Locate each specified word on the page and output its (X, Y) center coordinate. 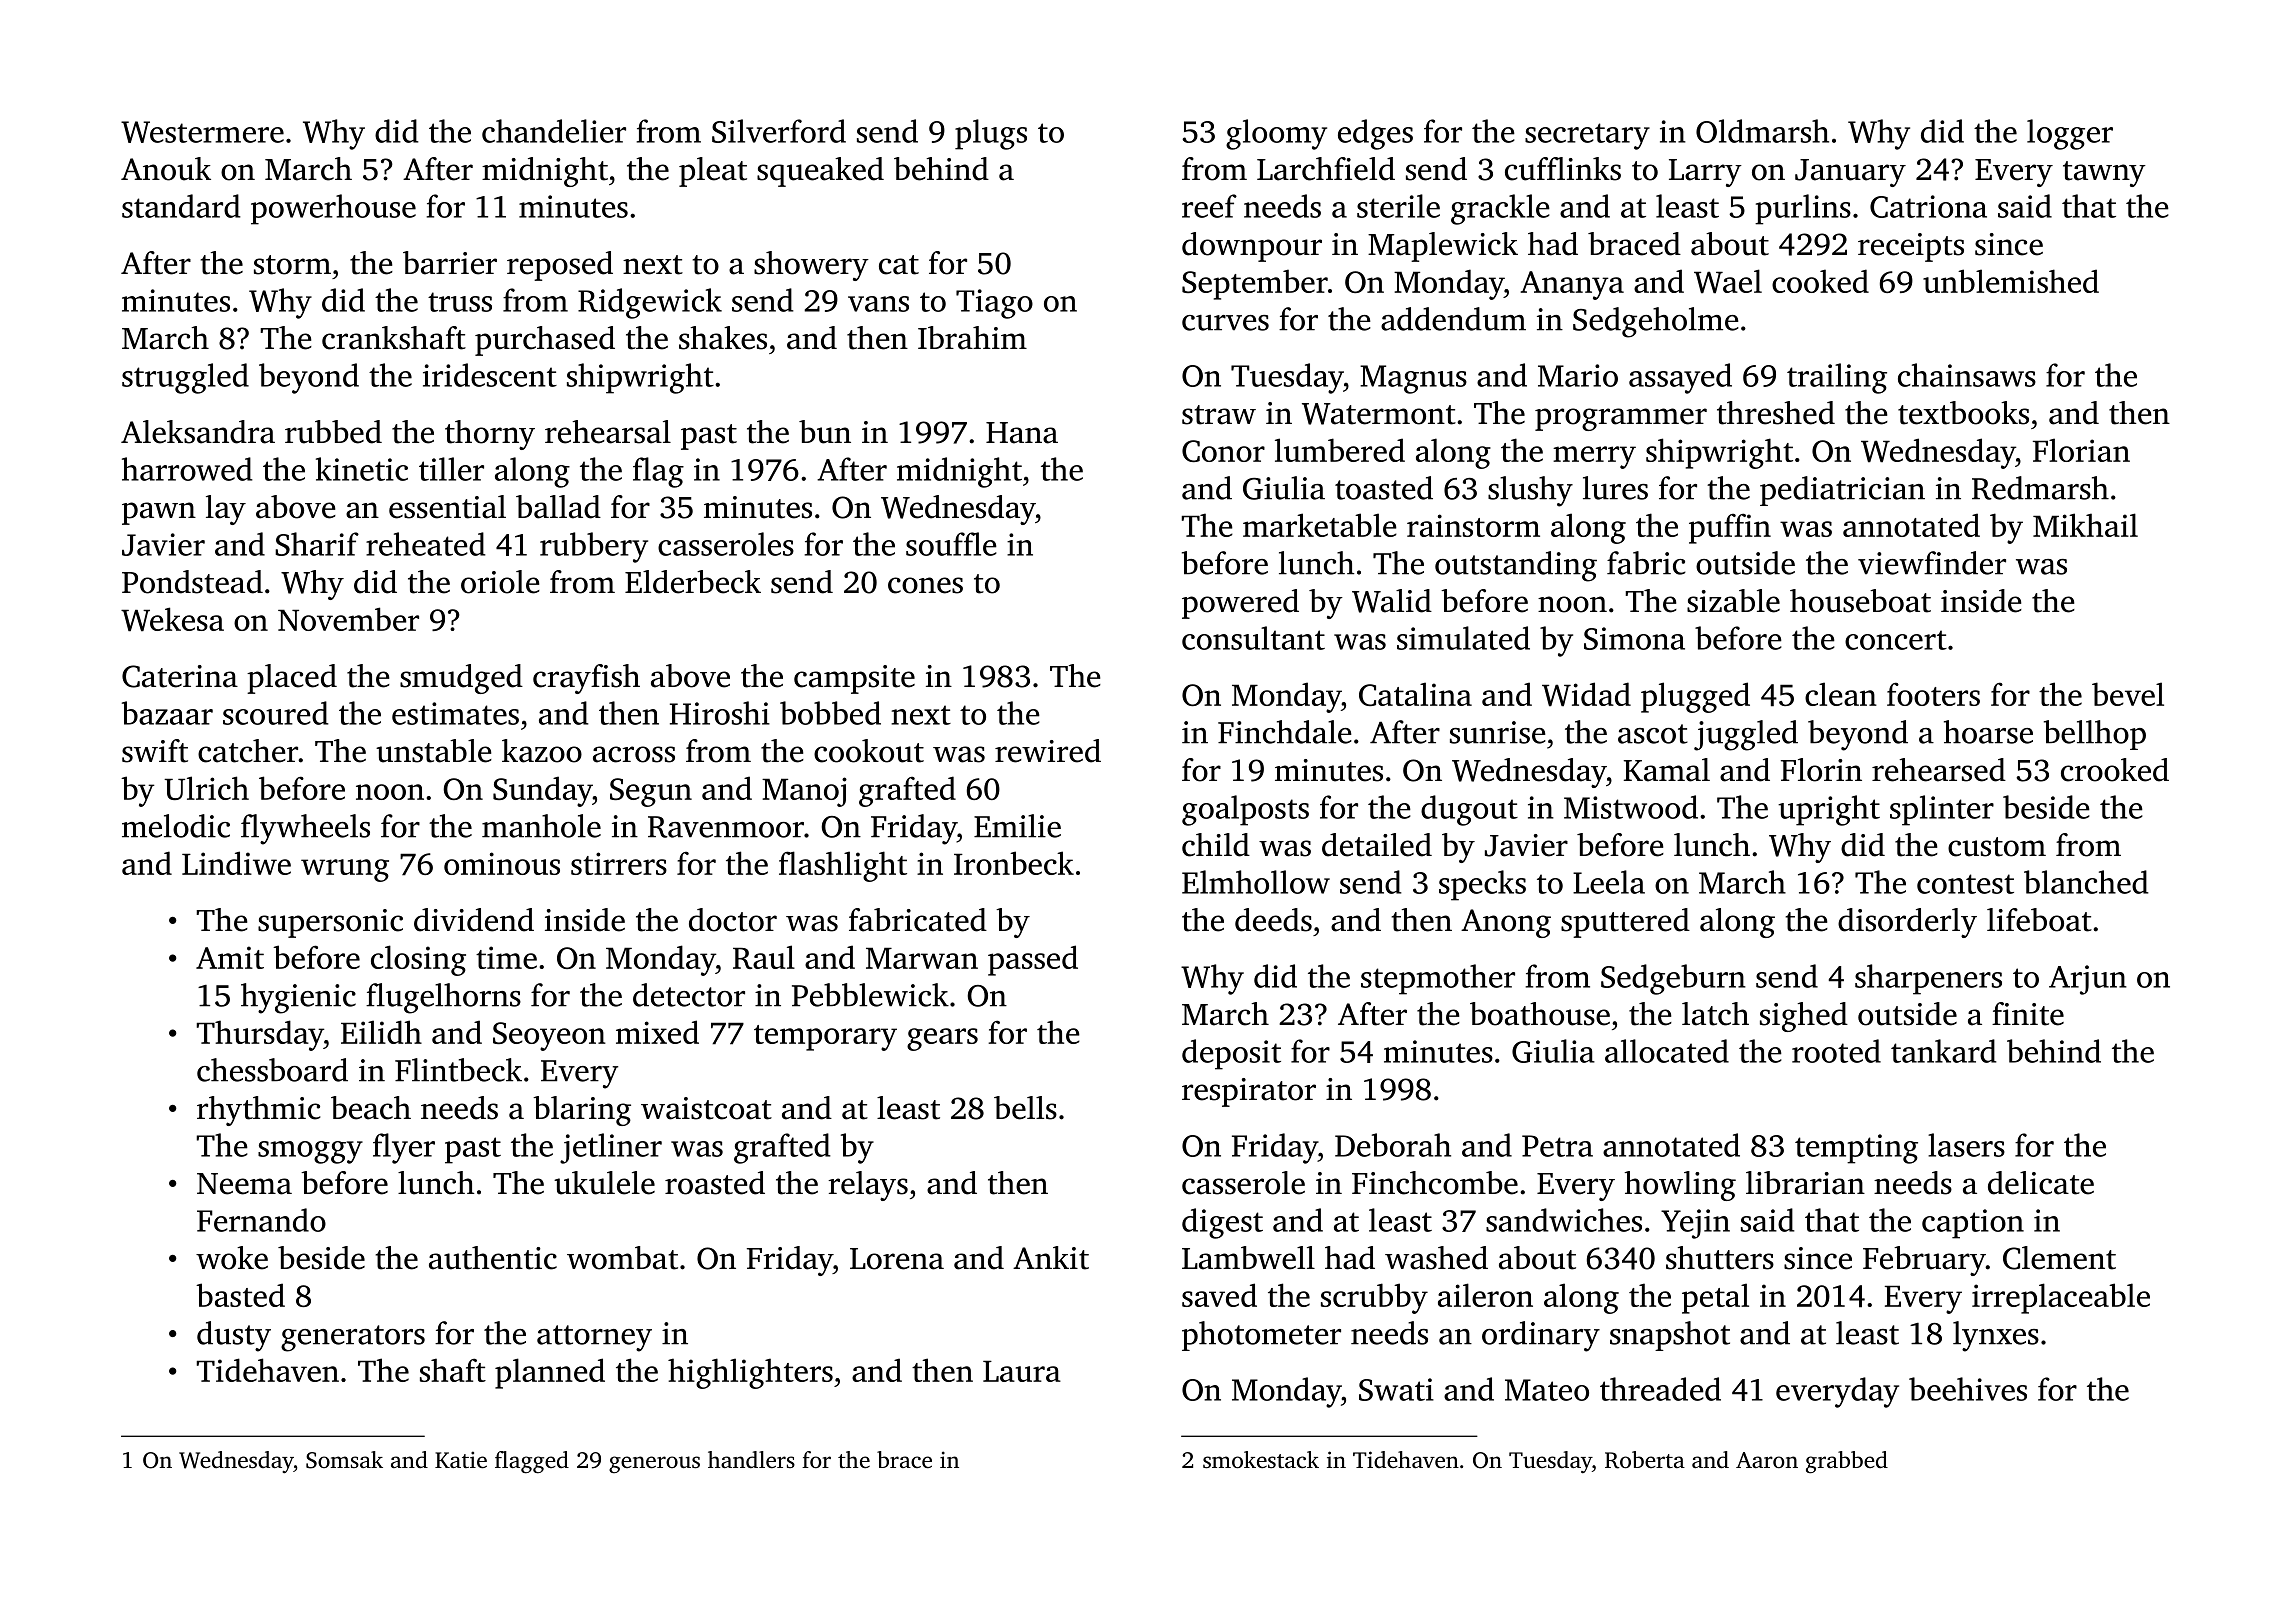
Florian (2081, 450)
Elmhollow (1256, 882)
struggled (185, 378)
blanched (2086, 882)
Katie (461, 1460)
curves (1225, 323)
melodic (176, 826)
